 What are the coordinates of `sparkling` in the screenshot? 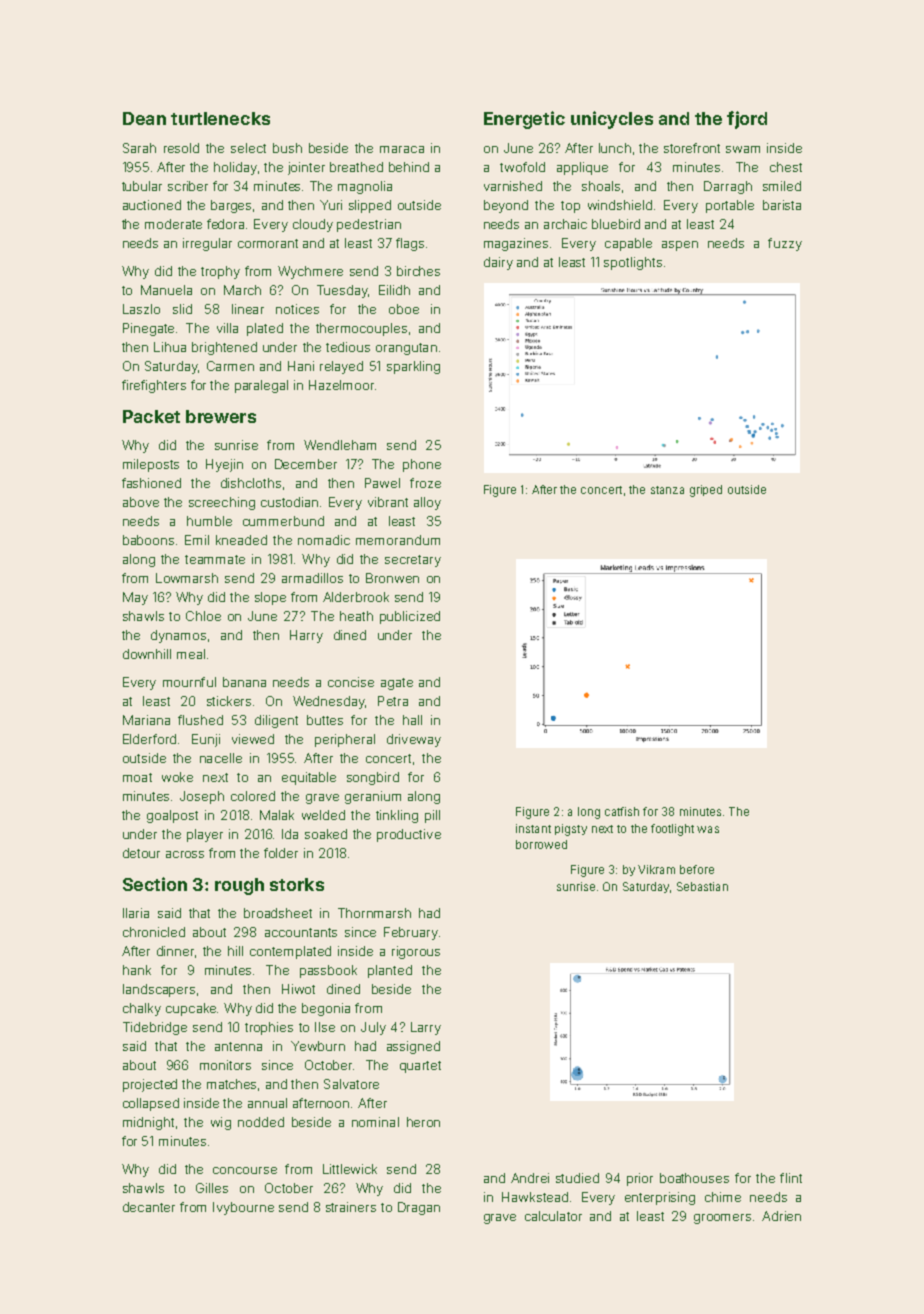 It's located at (413, 367).
